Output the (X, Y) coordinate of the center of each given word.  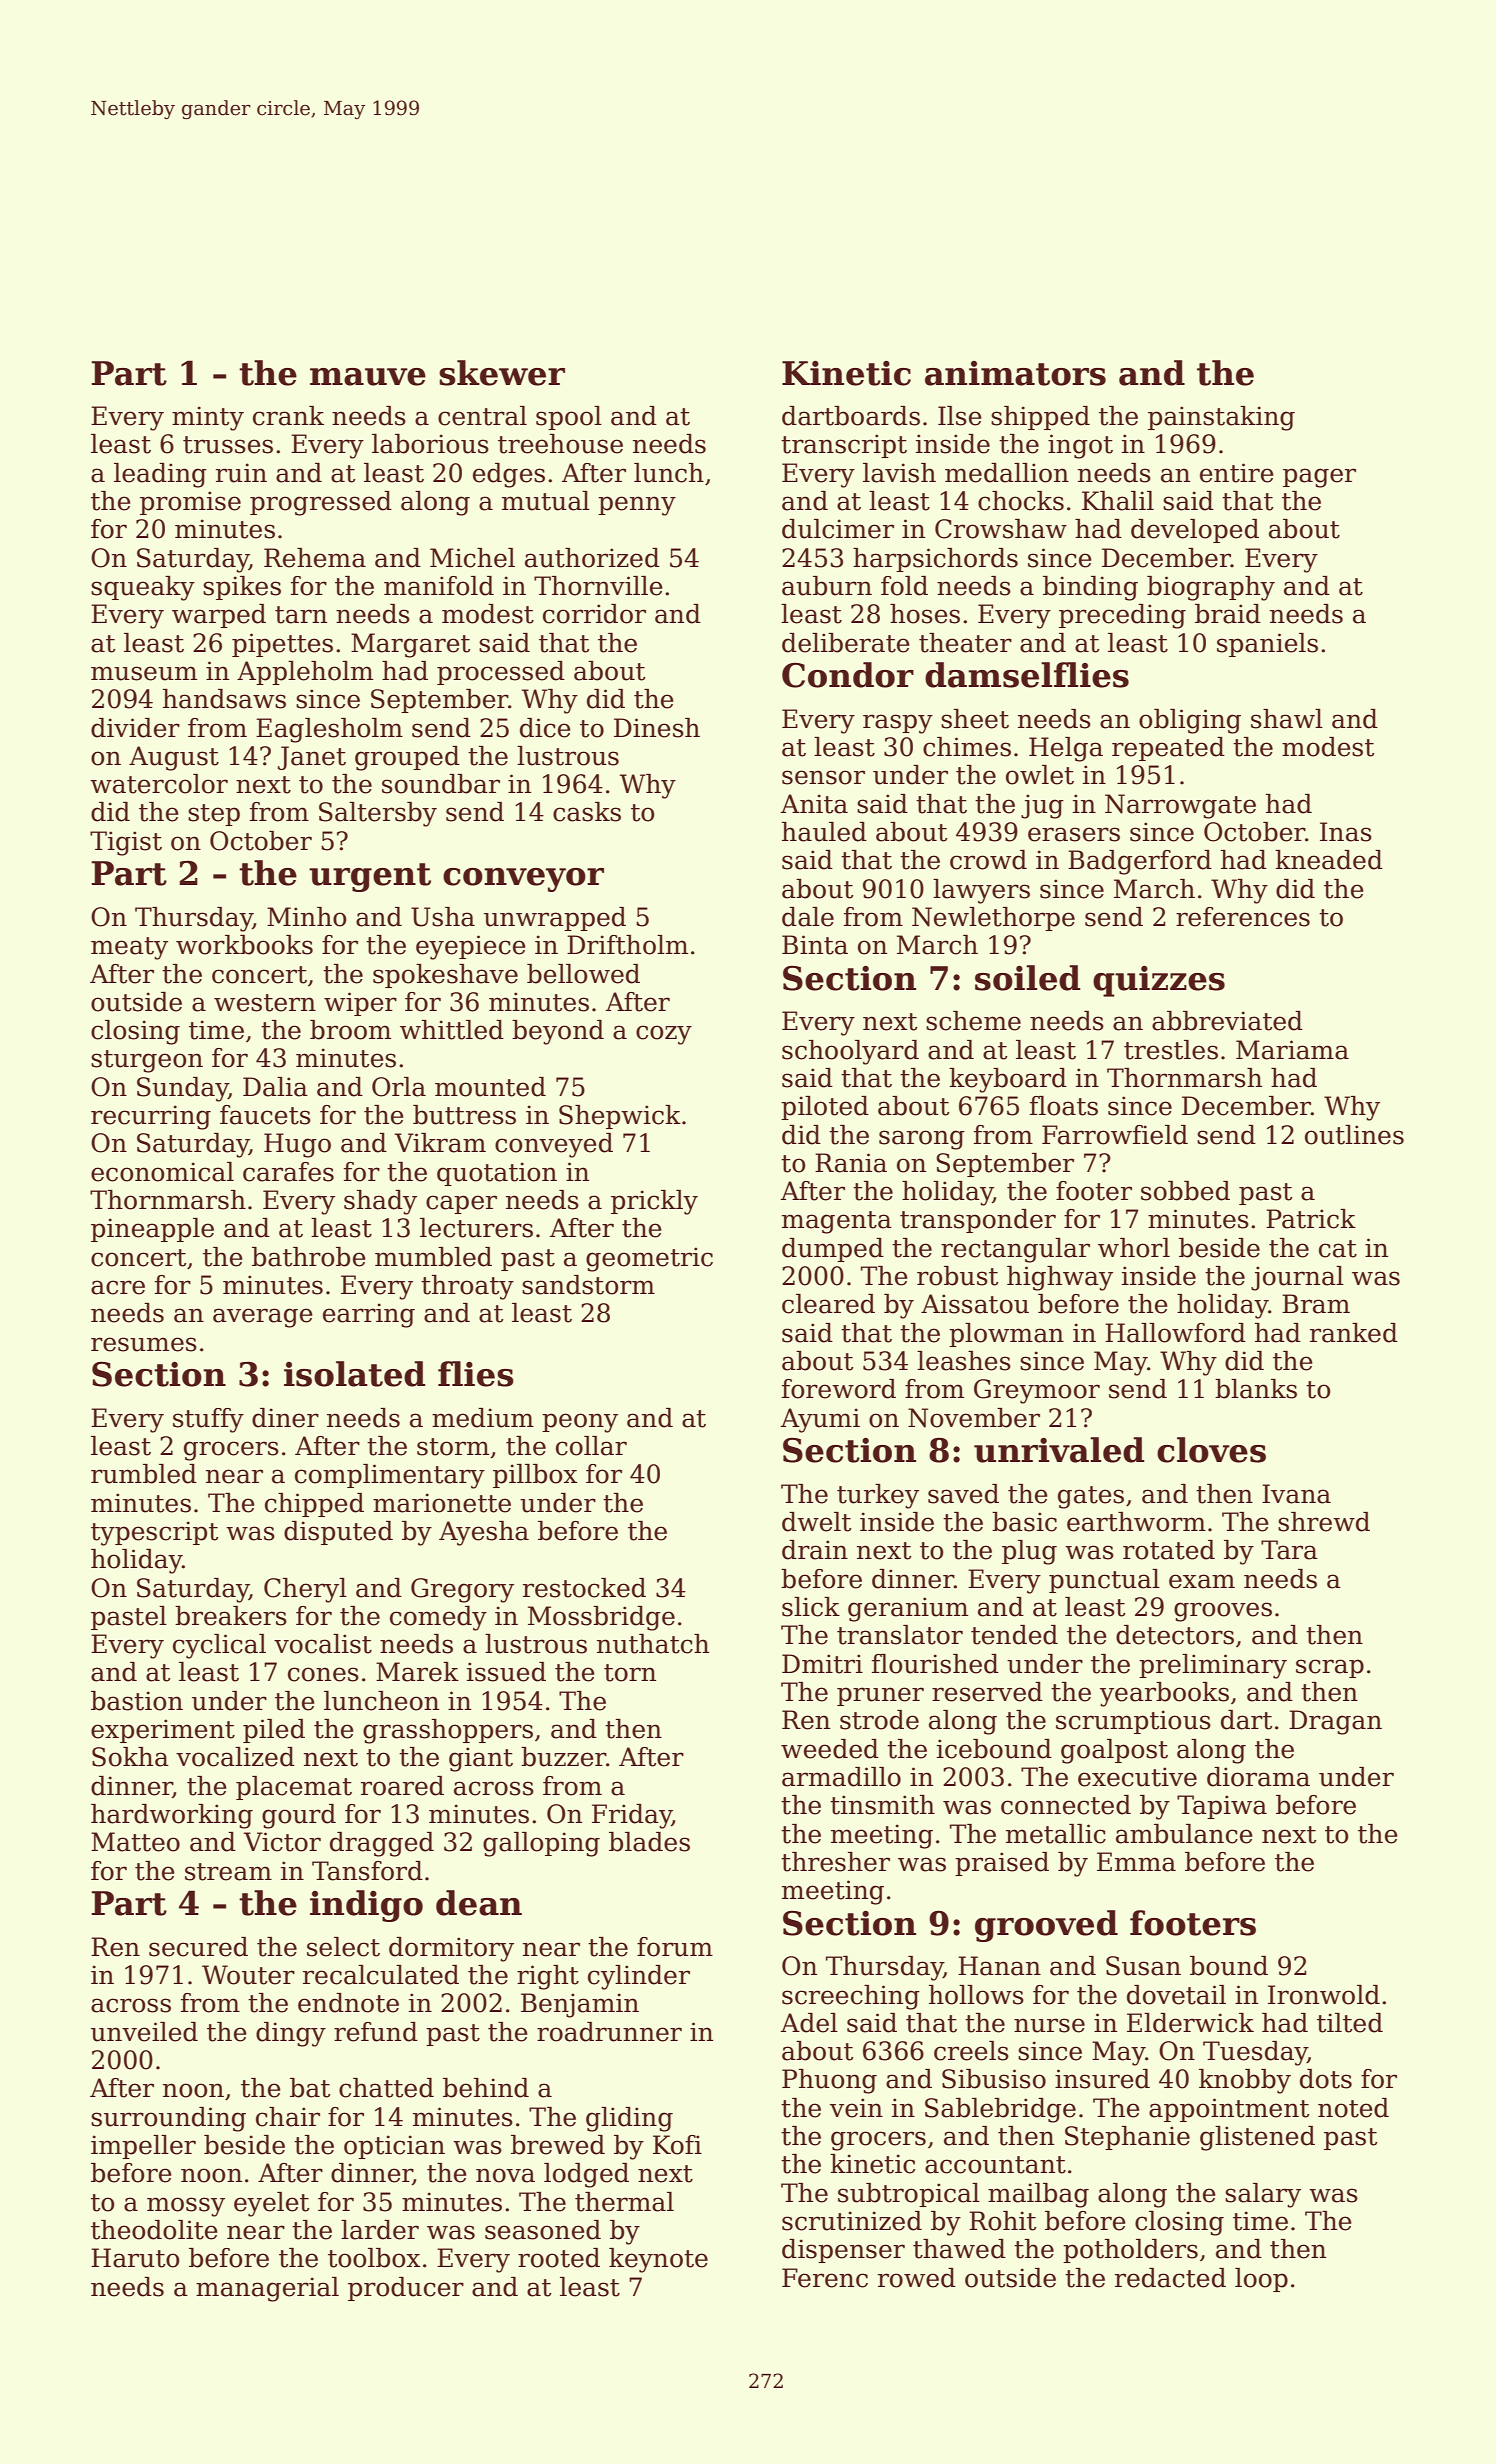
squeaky (143, 588)
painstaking (1221, 418)
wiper (360, 1004)
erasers (1074, 834)
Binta (815, 945)
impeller (143, 2147)
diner (285, 1418)
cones (323, 1674)
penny (637, 506)
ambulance (1184, 1834)
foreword (839, 1389)
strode (879, 1720)
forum (675, 1947)
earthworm (1136, 1522)
